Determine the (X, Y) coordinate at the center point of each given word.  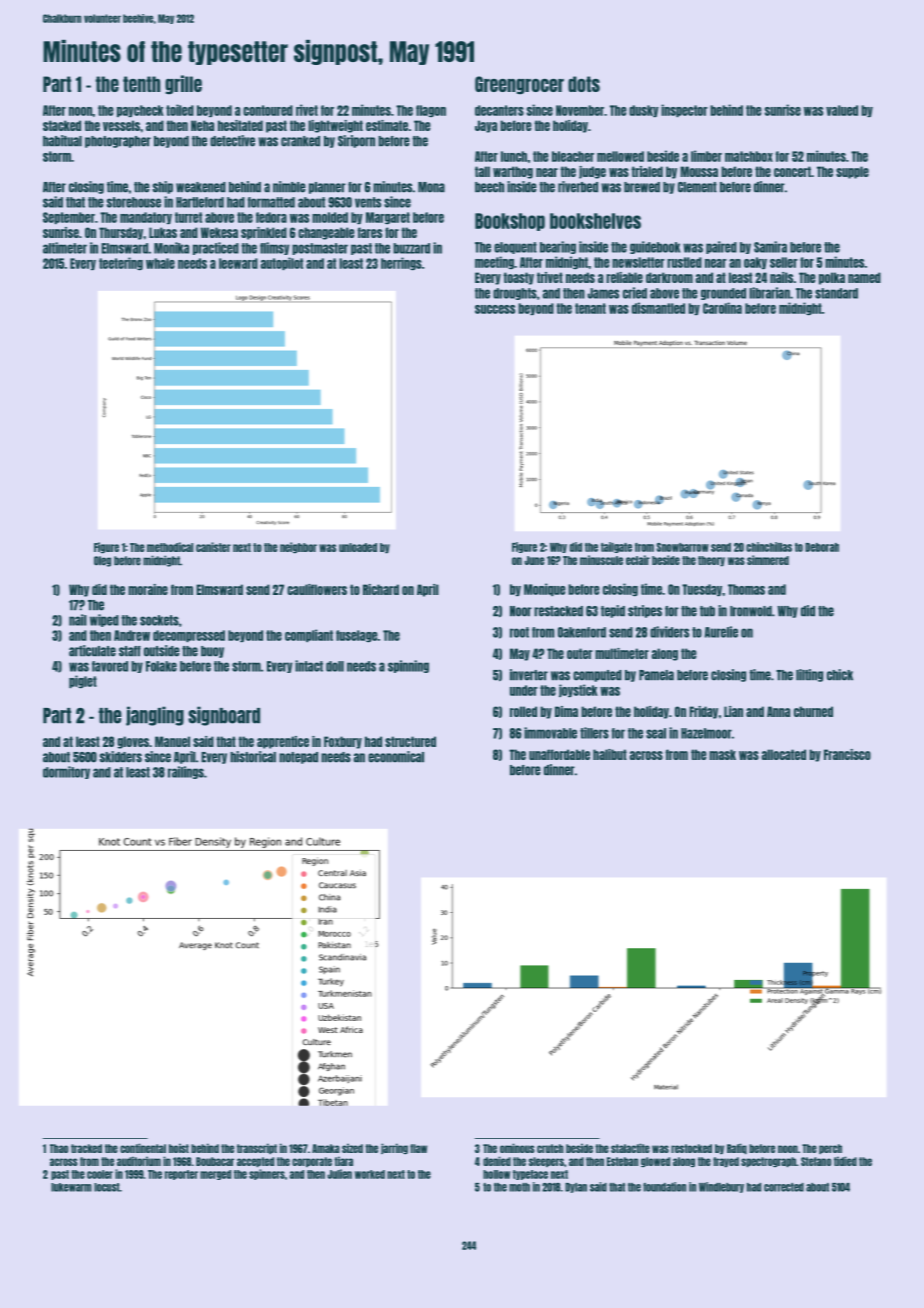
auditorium (139, 1161)
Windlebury (721, 1187)
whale (160, 263)
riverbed (578, 187)
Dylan (576, 1188)
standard (836, 293)
